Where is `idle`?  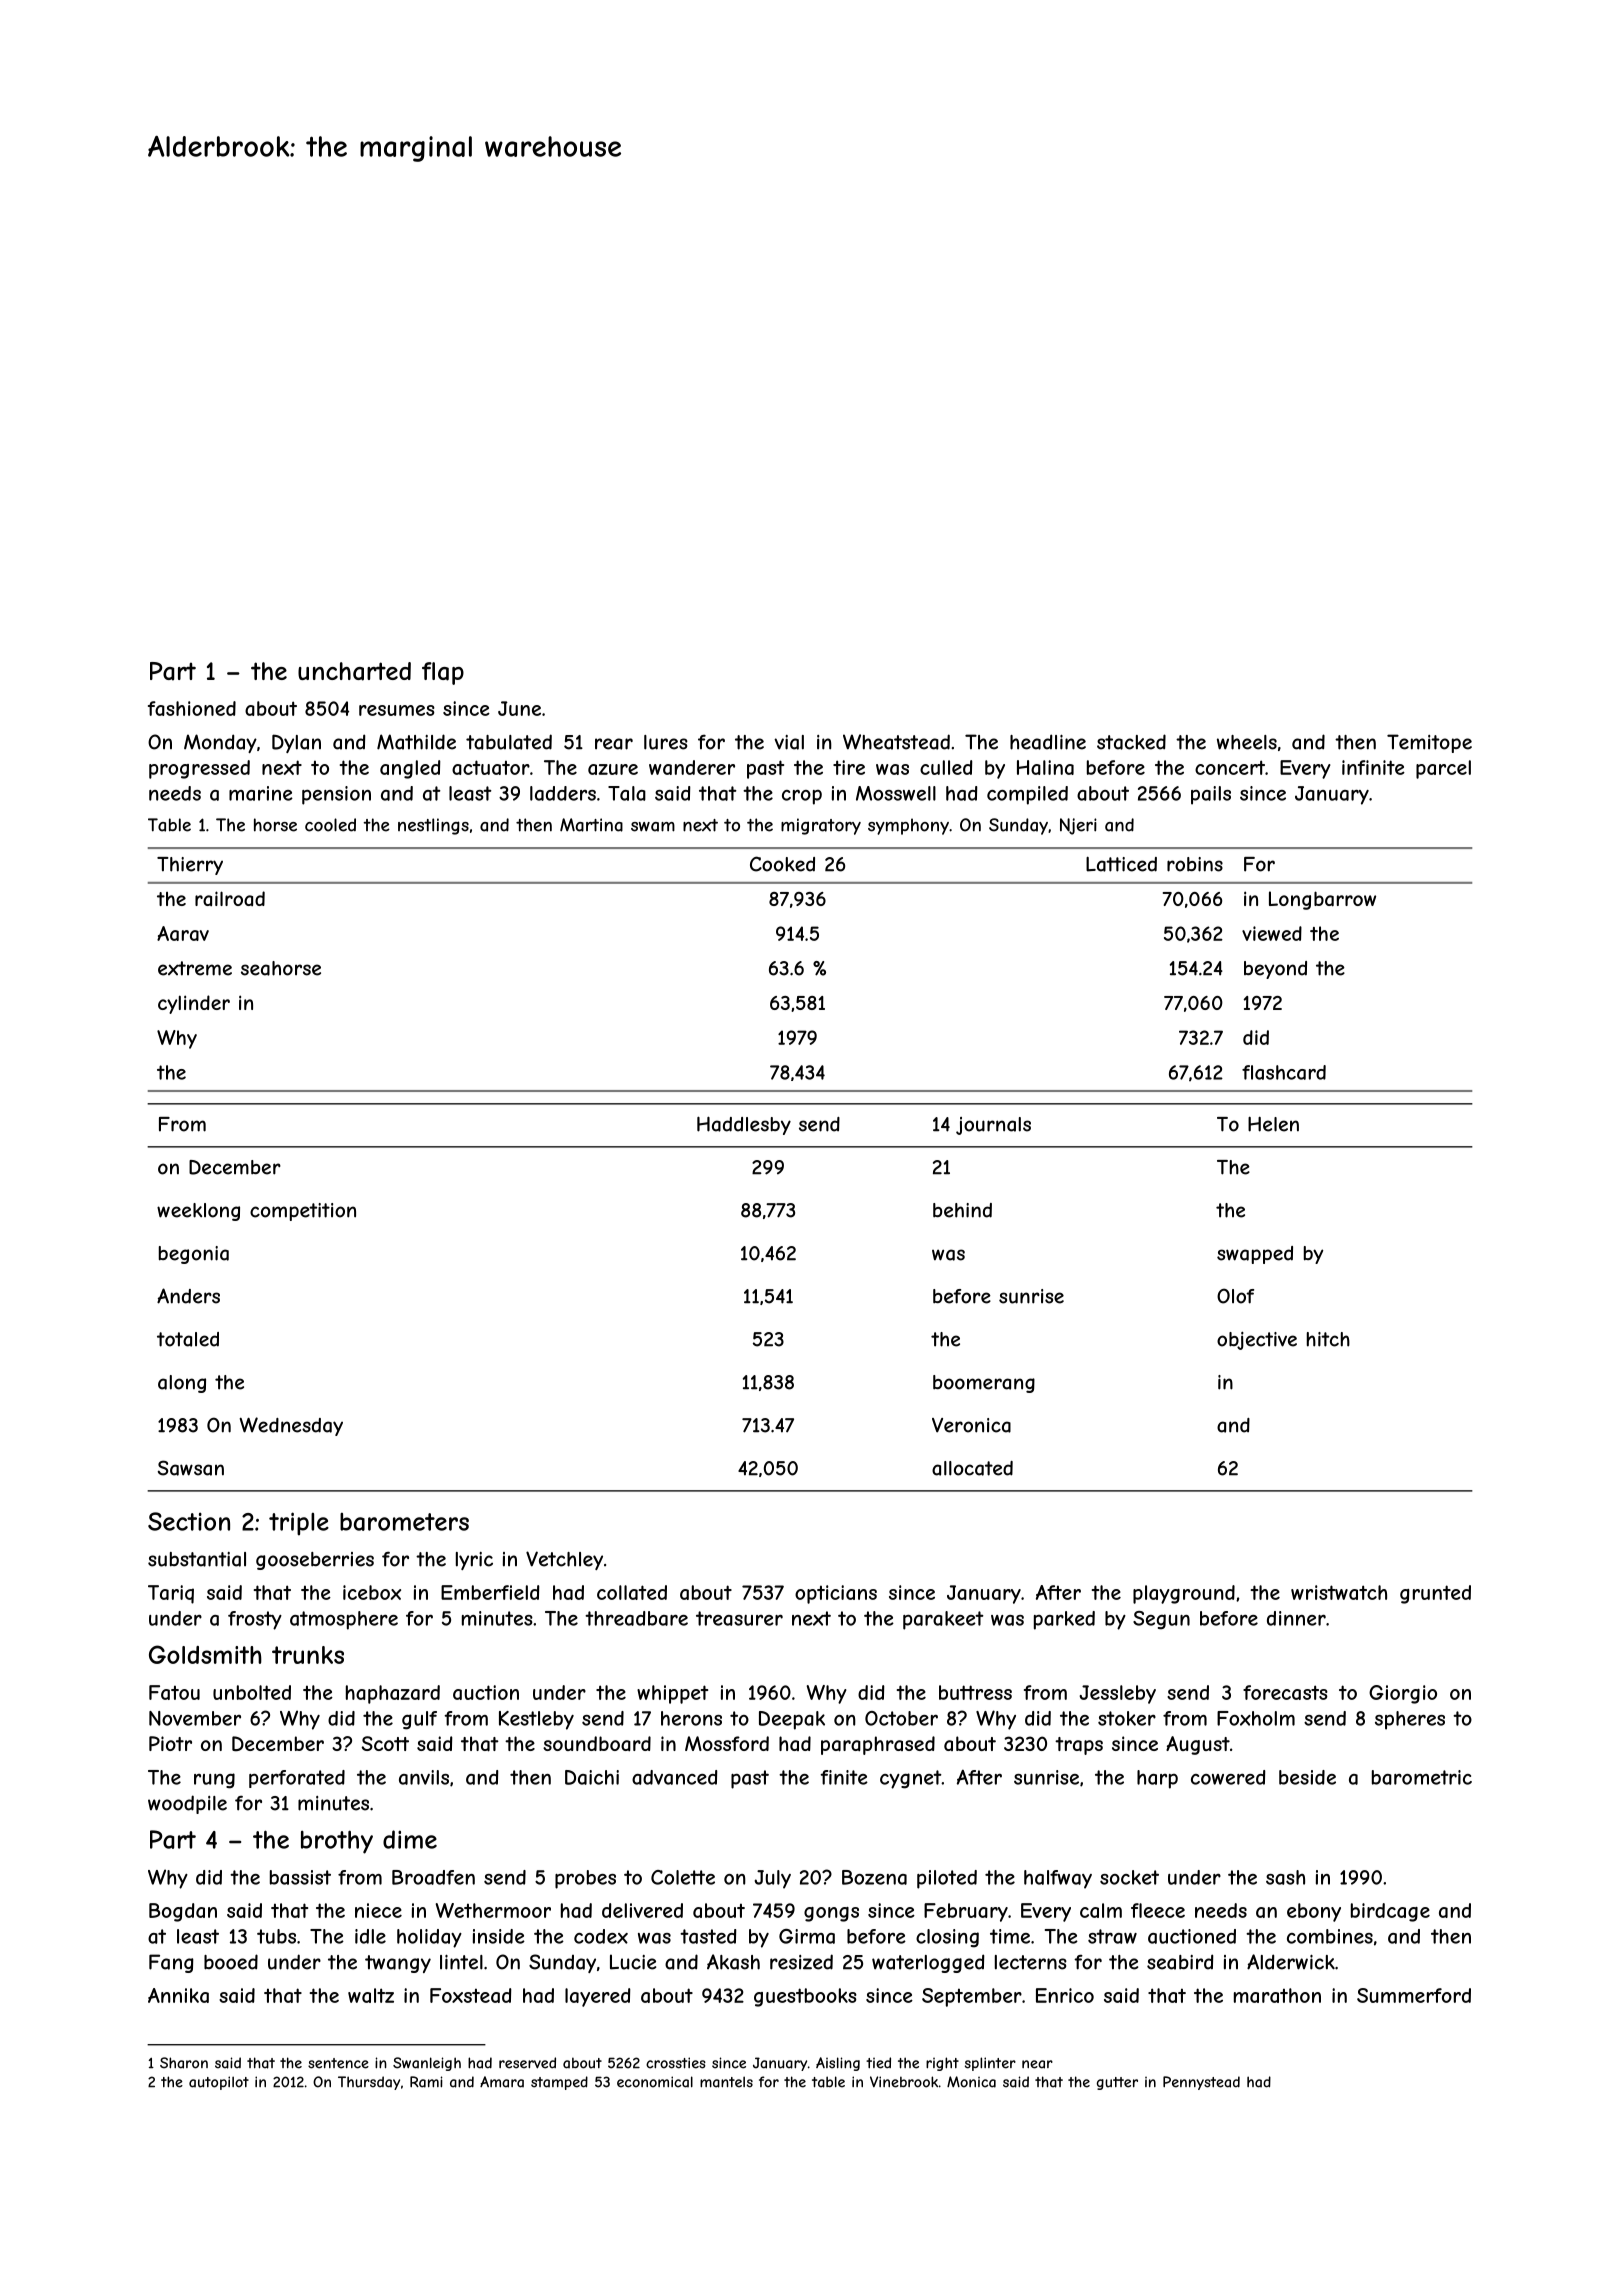
idle is located at coordinates (370, 1936).
